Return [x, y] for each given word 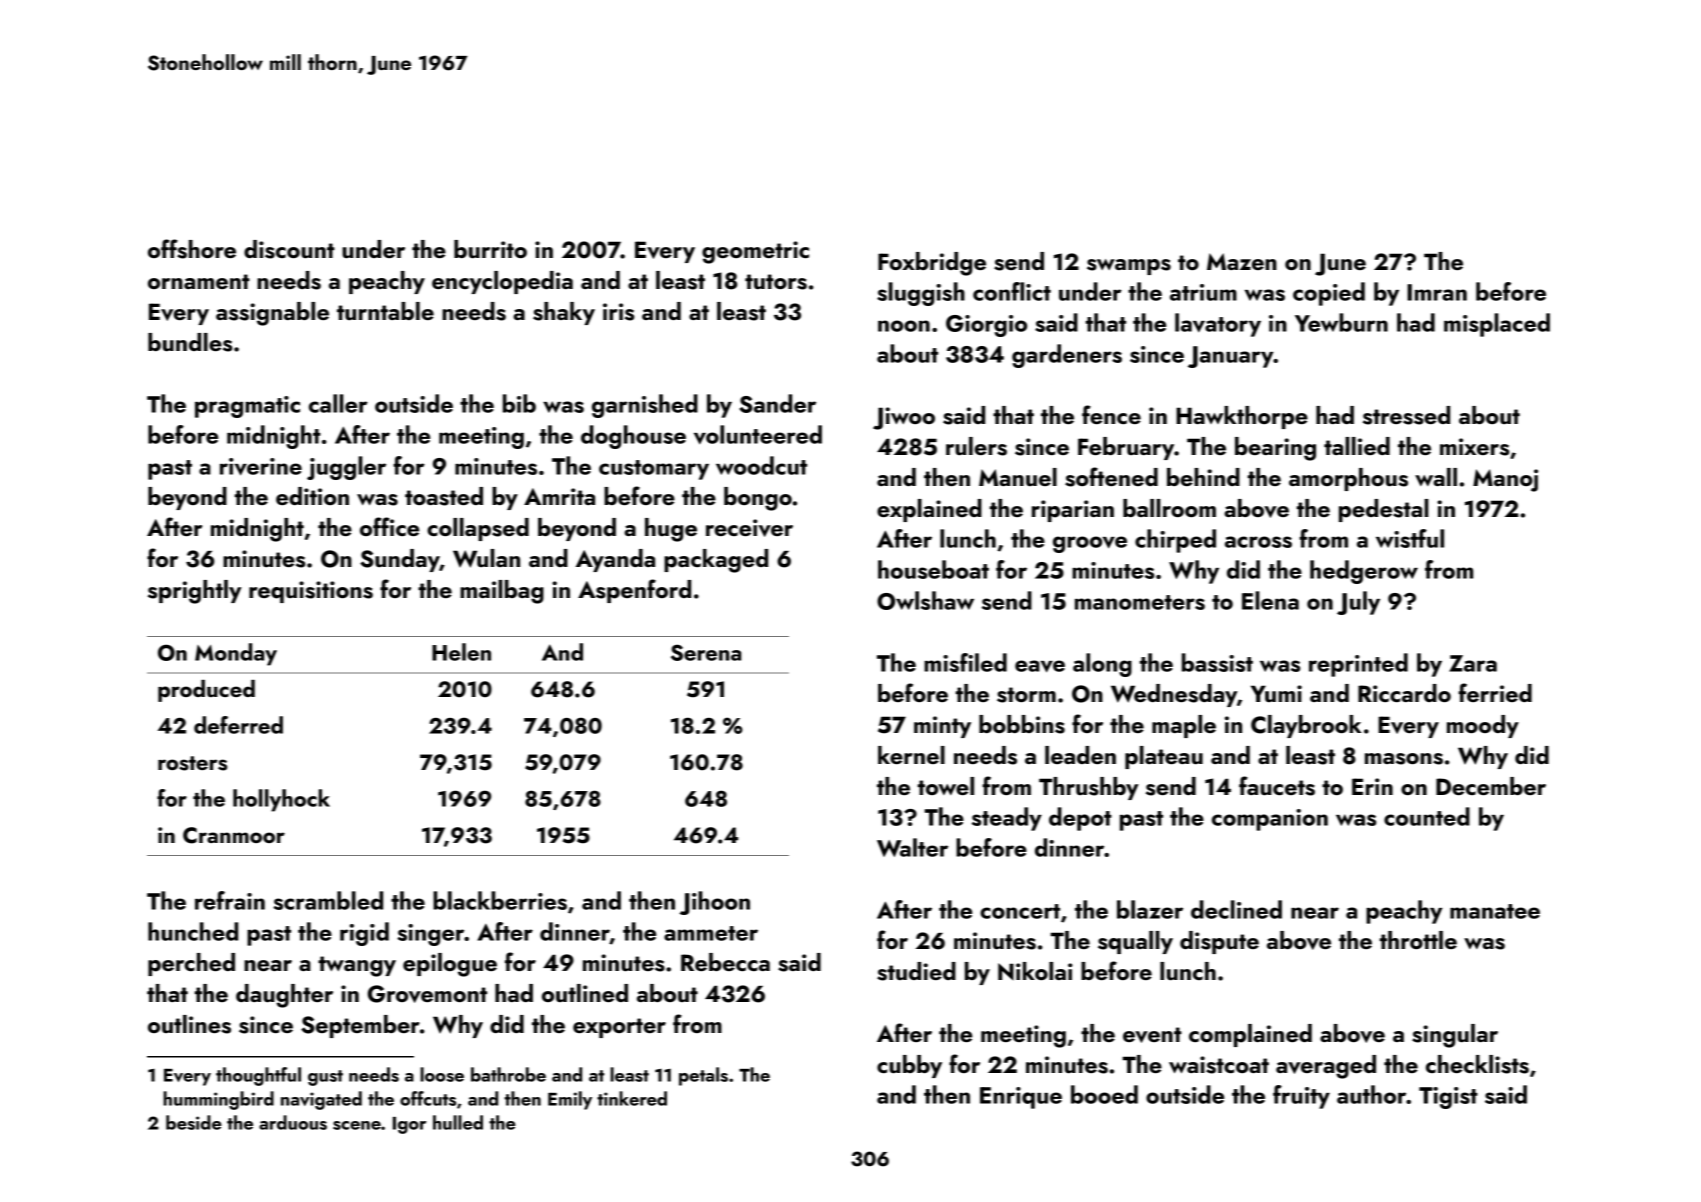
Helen [461, 652]
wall [1436, 477]
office [389, 526]
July [1358, 603]
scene [357, 1125]
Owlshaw [925, 600]
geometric [755, 252]
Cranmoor [234, 835]
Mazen [1242, 261]
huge [671, 530]
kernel [911, 755]
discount [289, 249]
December [1491, 786]
